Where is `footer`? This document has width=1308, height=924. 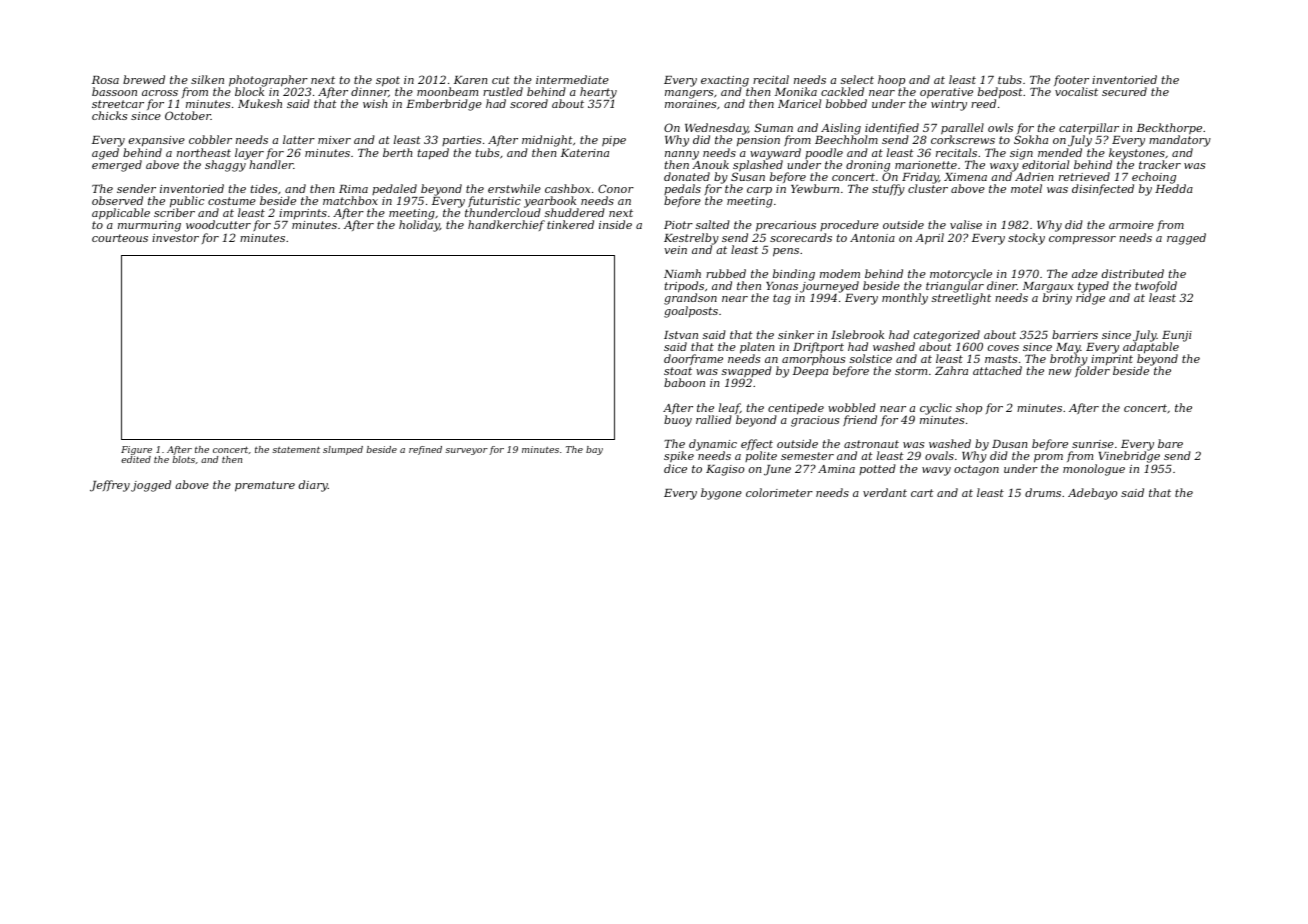 footer is located at coordinates (1071, 80).
